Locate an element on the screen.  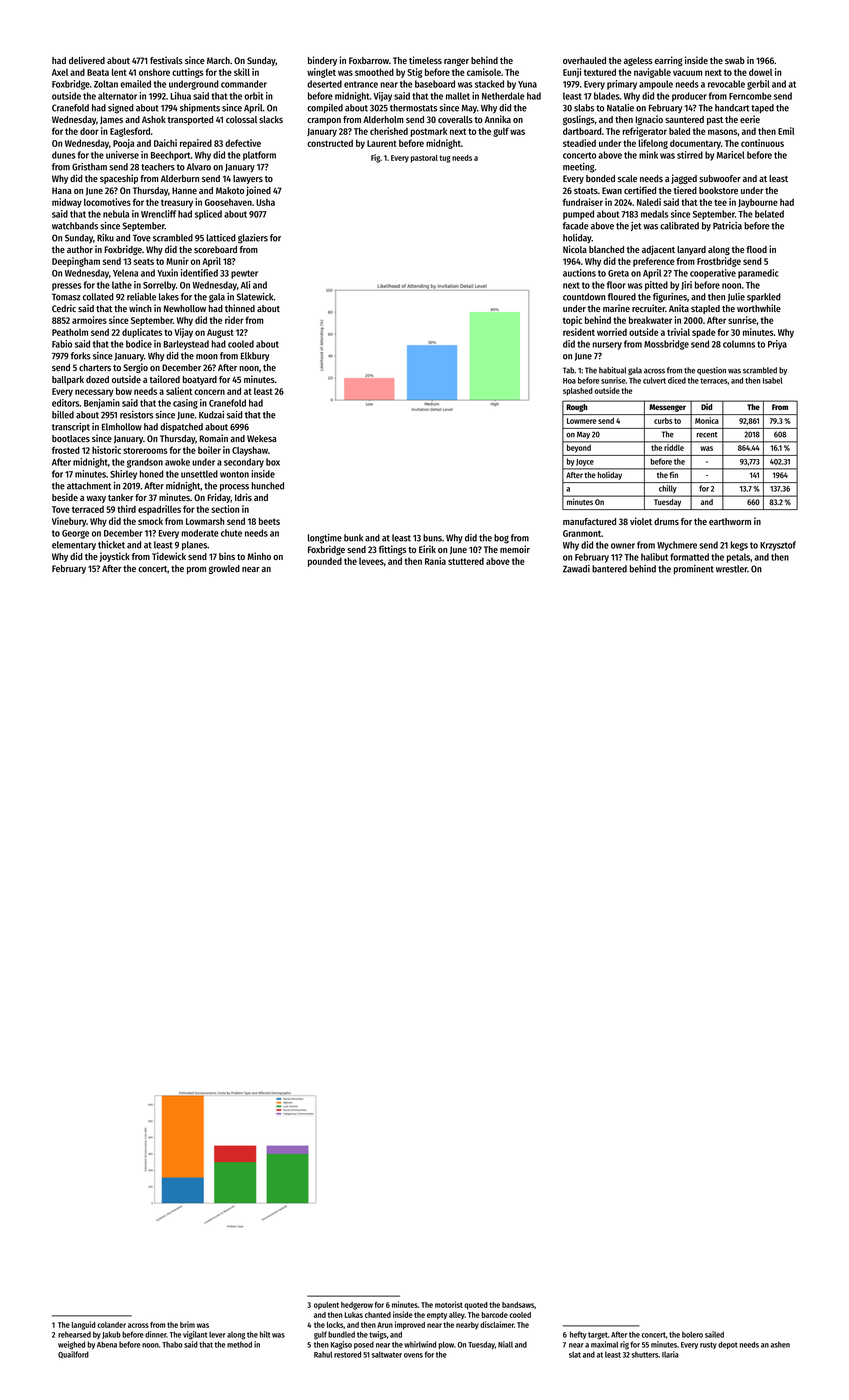
joystick is located at coordinates (114, 557).
